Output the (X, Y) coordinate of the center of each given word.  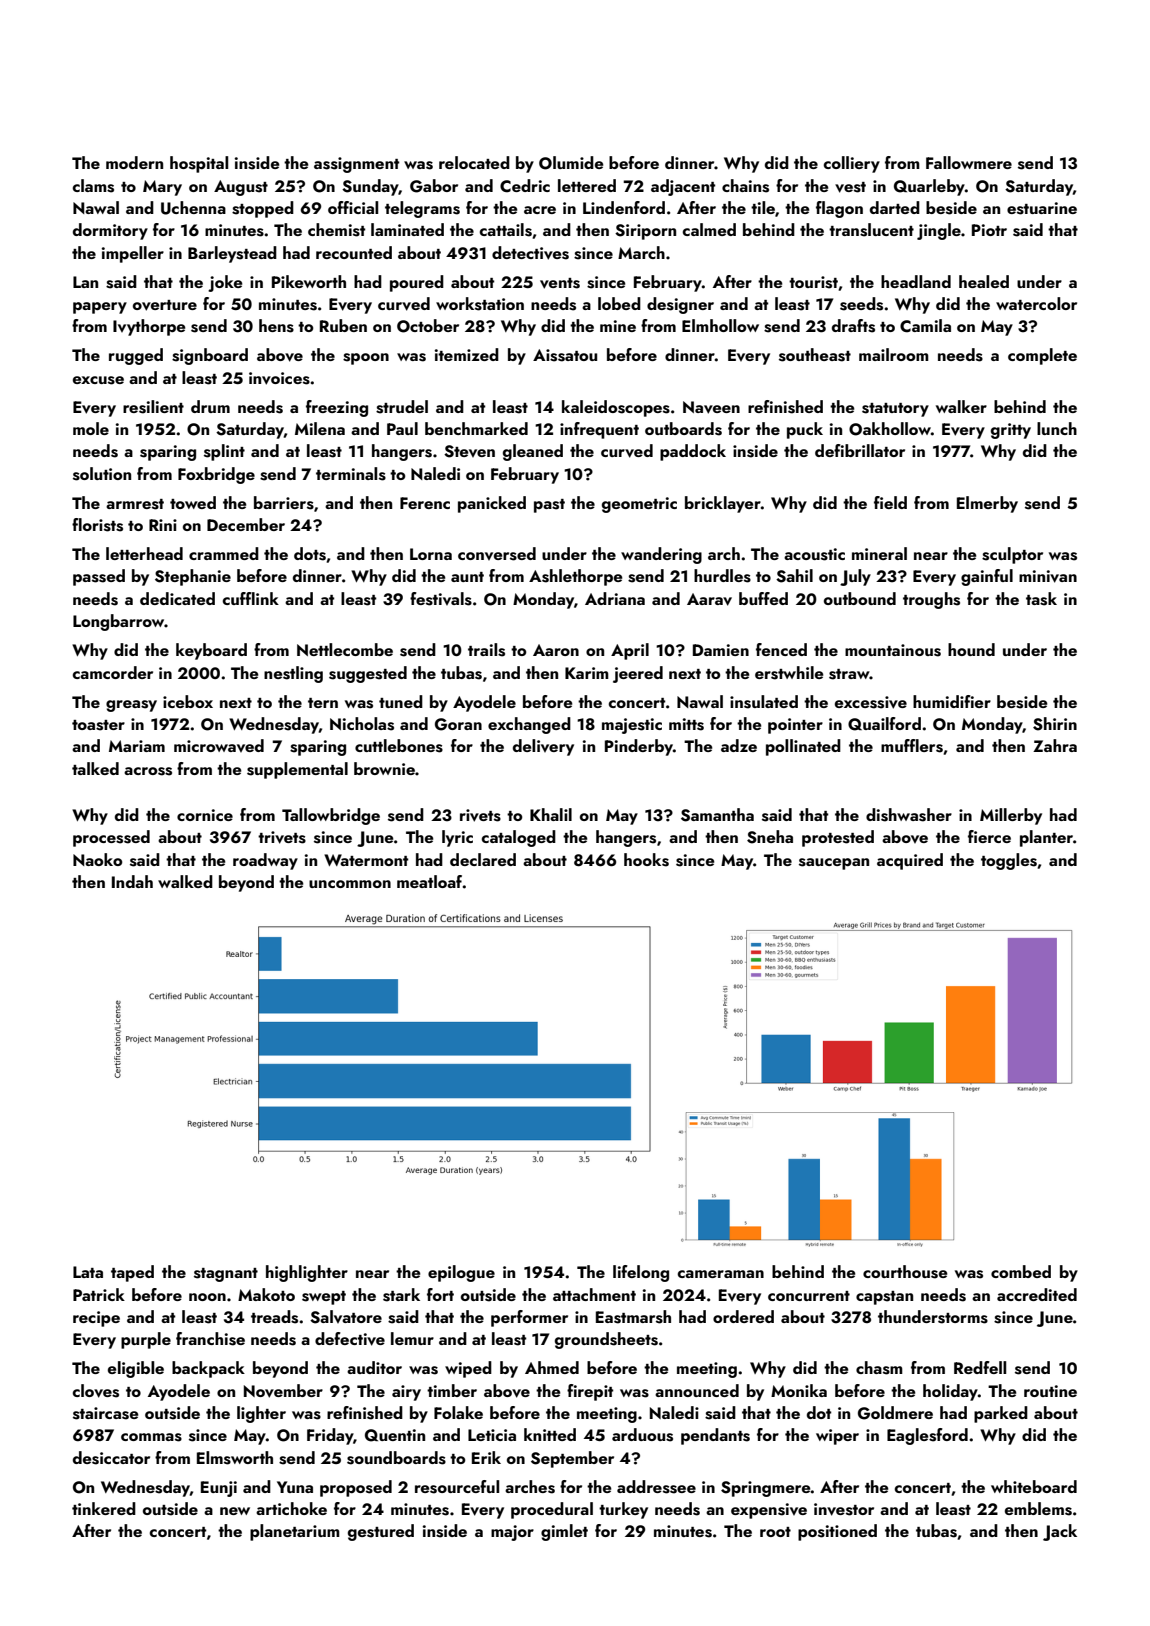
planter (1046, 838)
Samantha (717, 815)
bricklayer (723, 504)
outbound (860, 598)
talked (95, 768)
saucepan (834, 864)
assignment (356, 165)
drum (210, 406)
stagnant (226, 1275)
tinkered (104, 1508)
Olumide (571, 163)
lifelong (641, 1273)
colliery (852, 164)
